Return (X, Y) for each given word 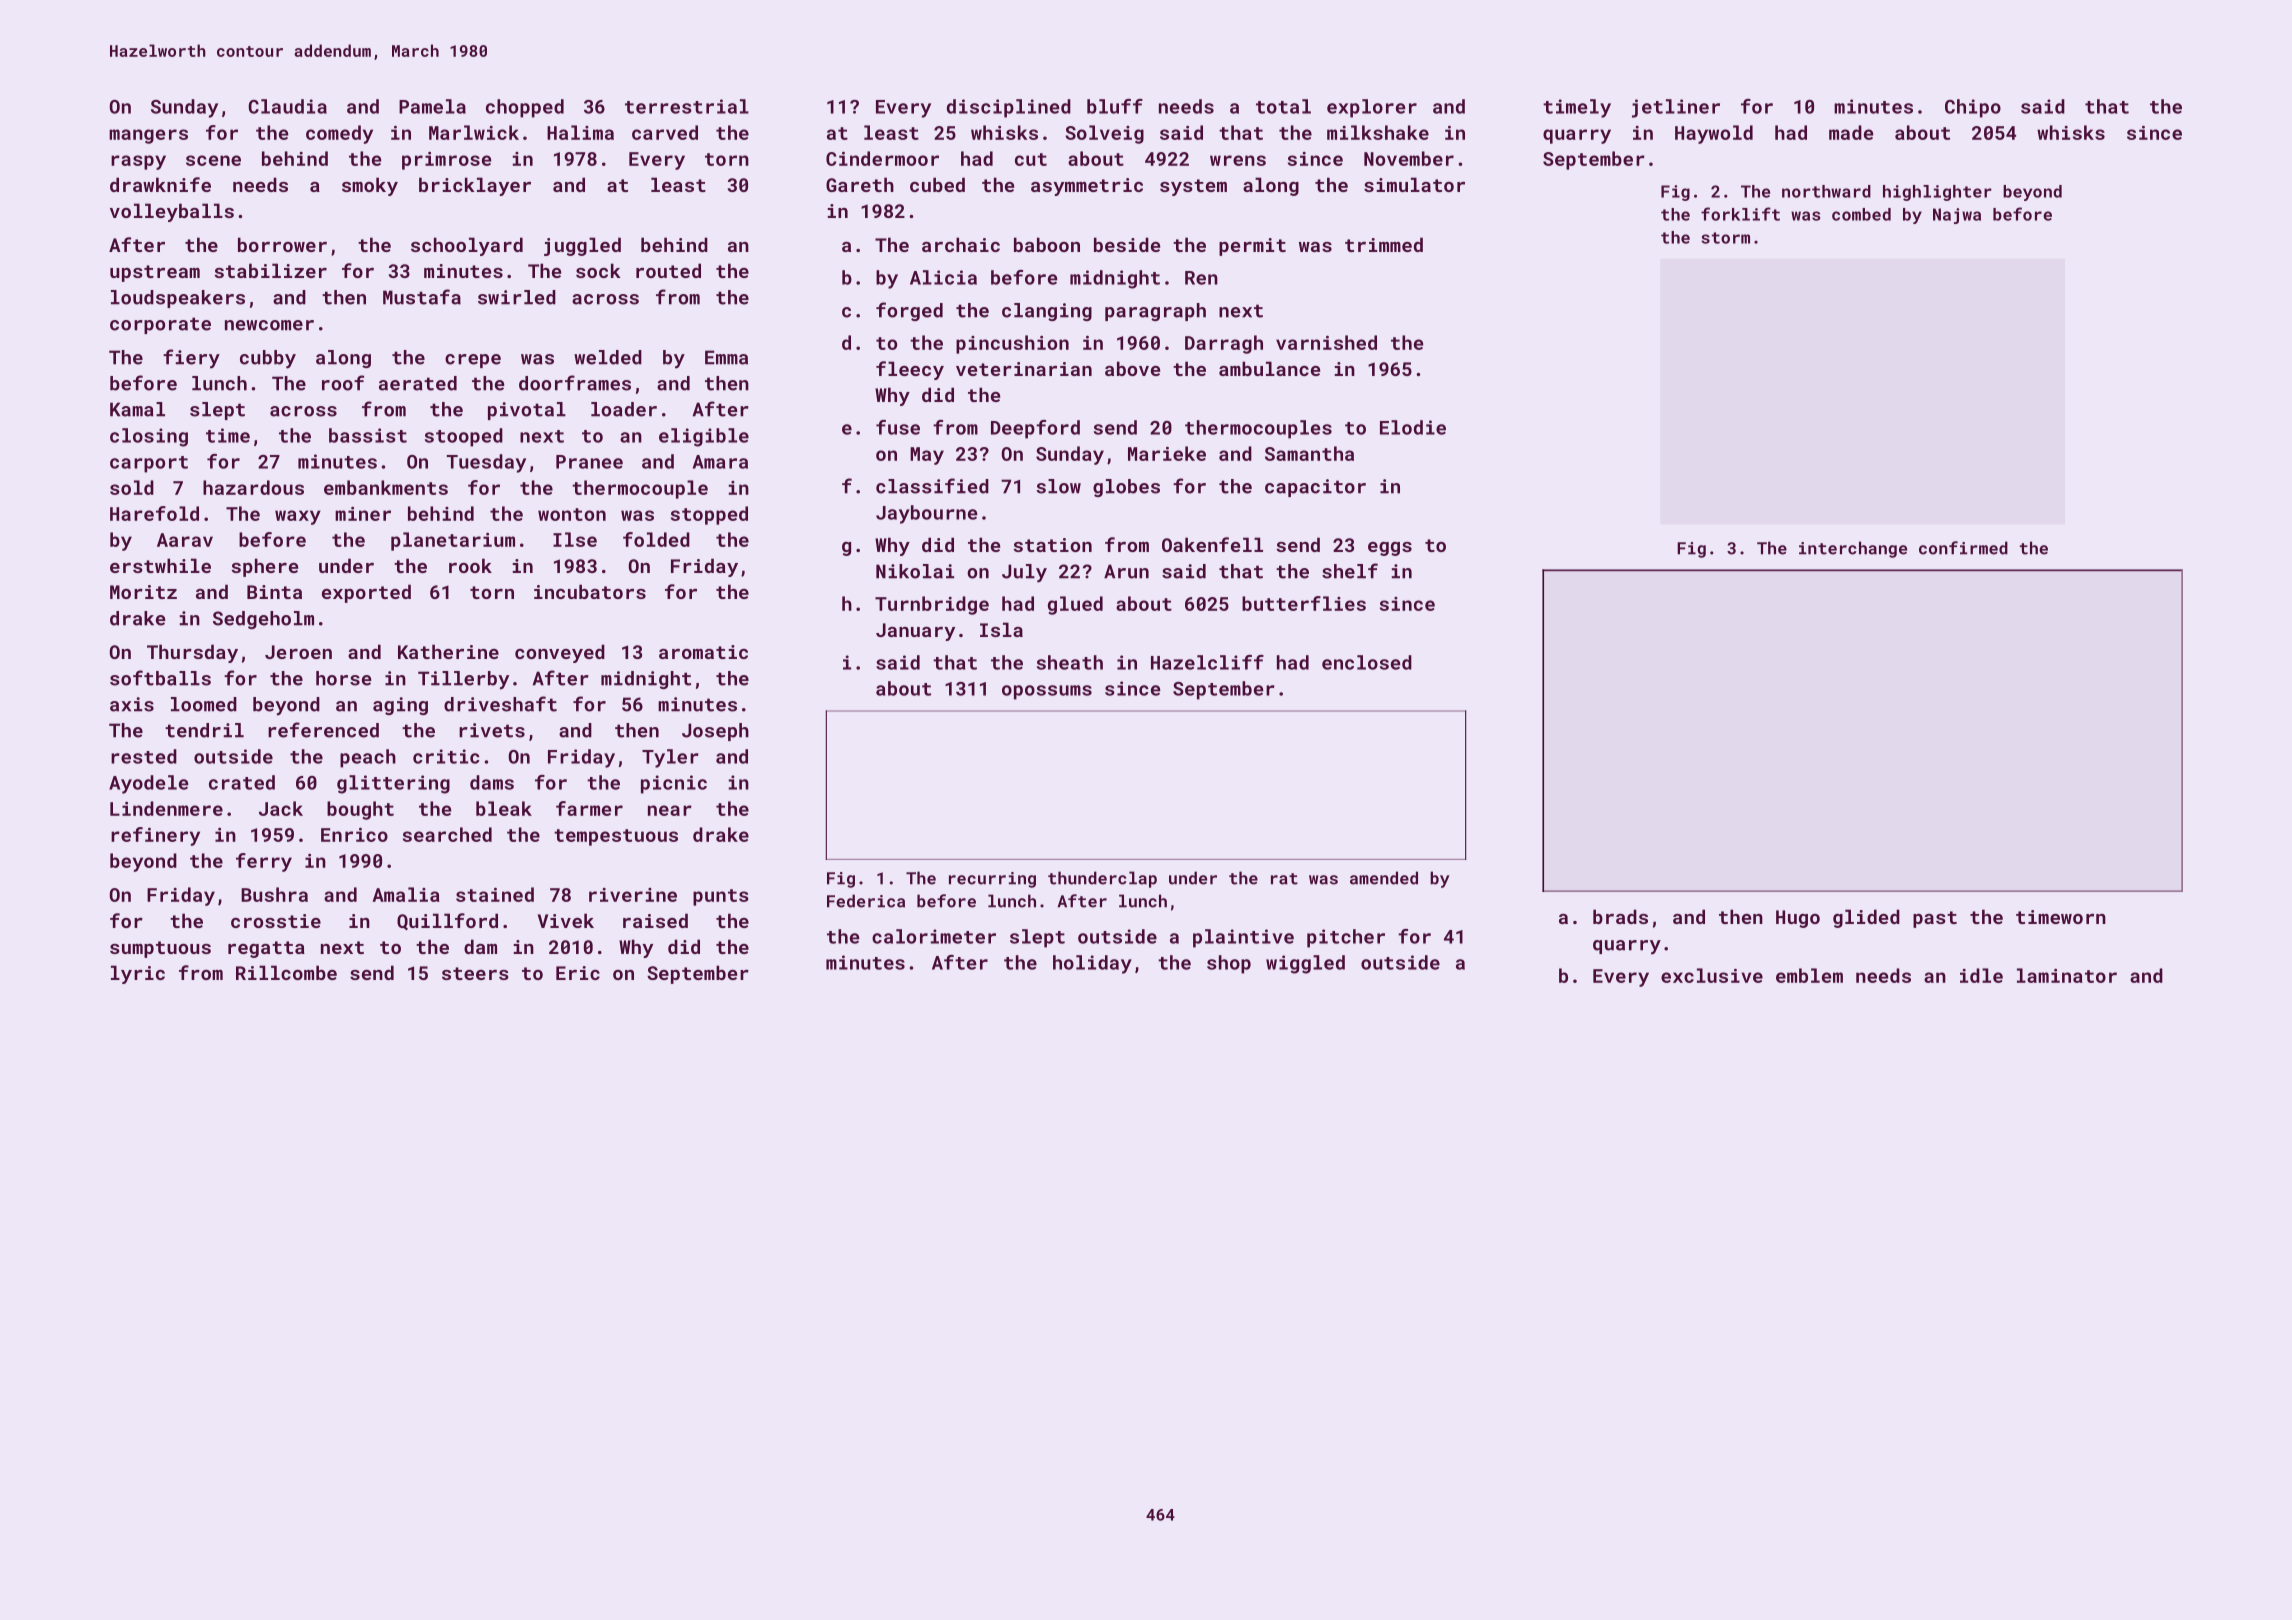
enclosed (1367, 662)
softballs (160, 678)
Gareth (860, 184)
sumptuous (160, 949)
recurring (992, 880)
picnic (674, 784)
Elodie (1413, 427)
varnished (1326, 342)
